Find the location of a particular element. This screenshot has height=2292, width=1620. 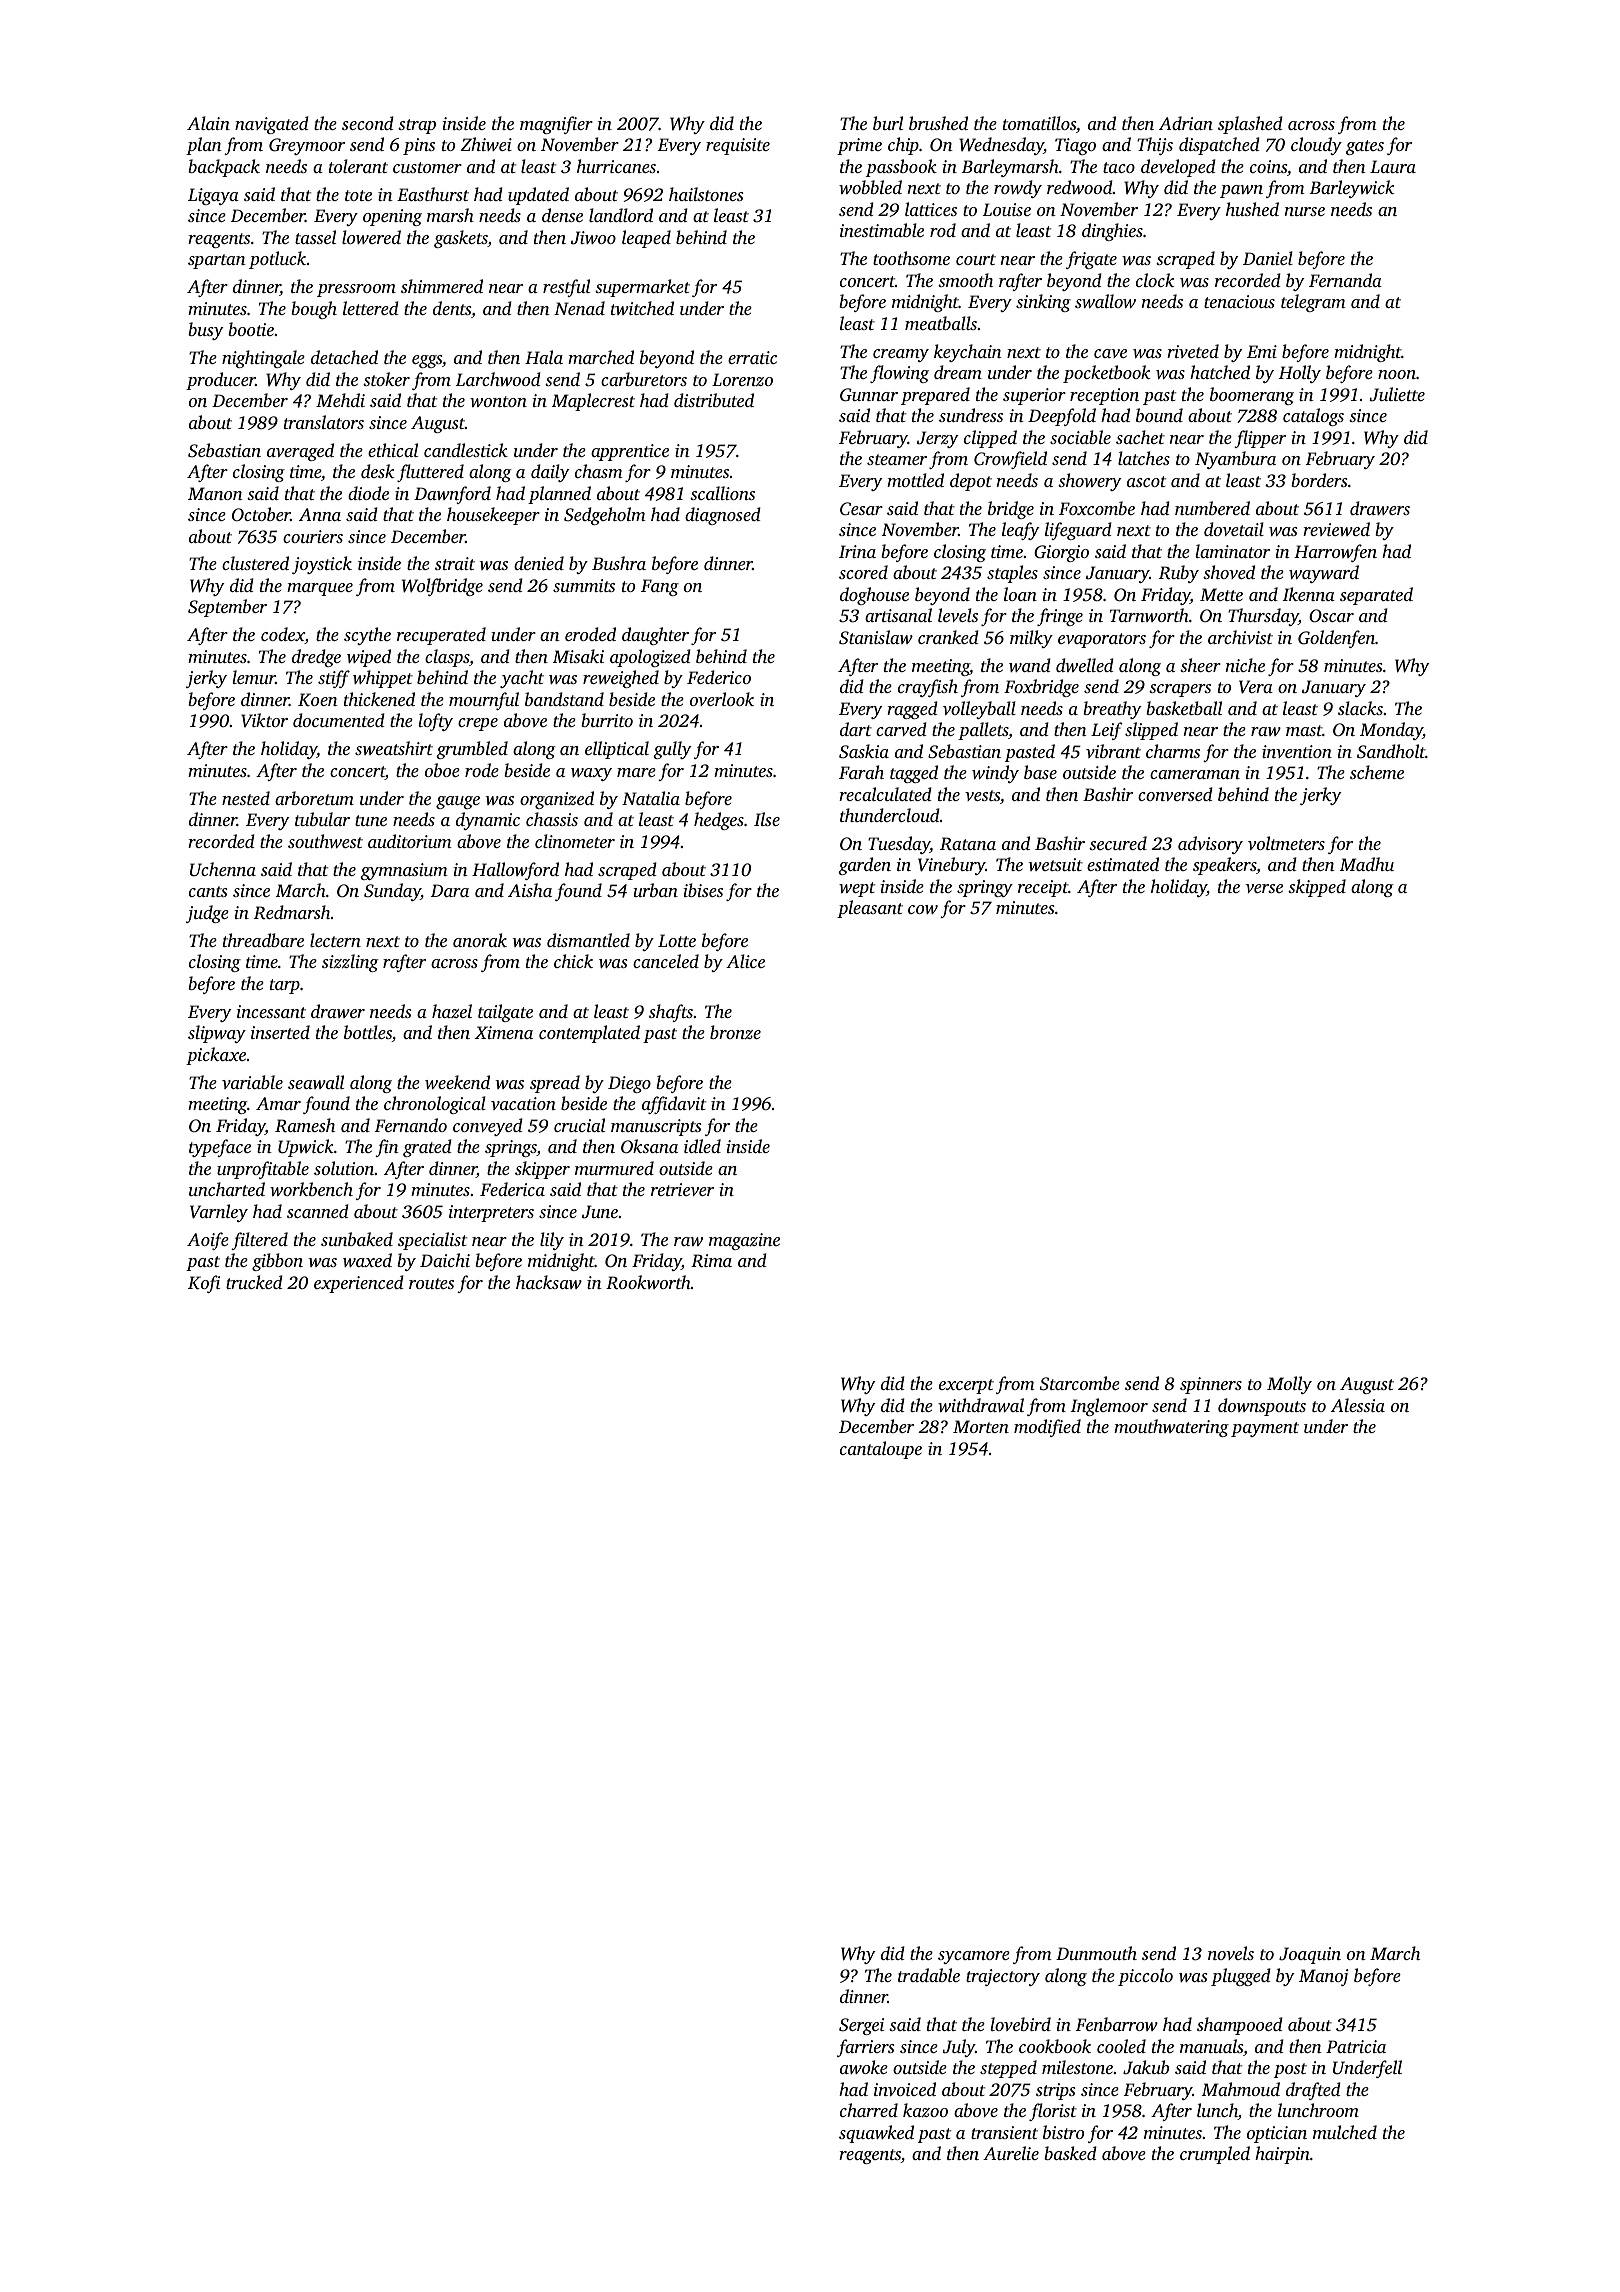

Molly is located at coordinates (1289, 1385).
